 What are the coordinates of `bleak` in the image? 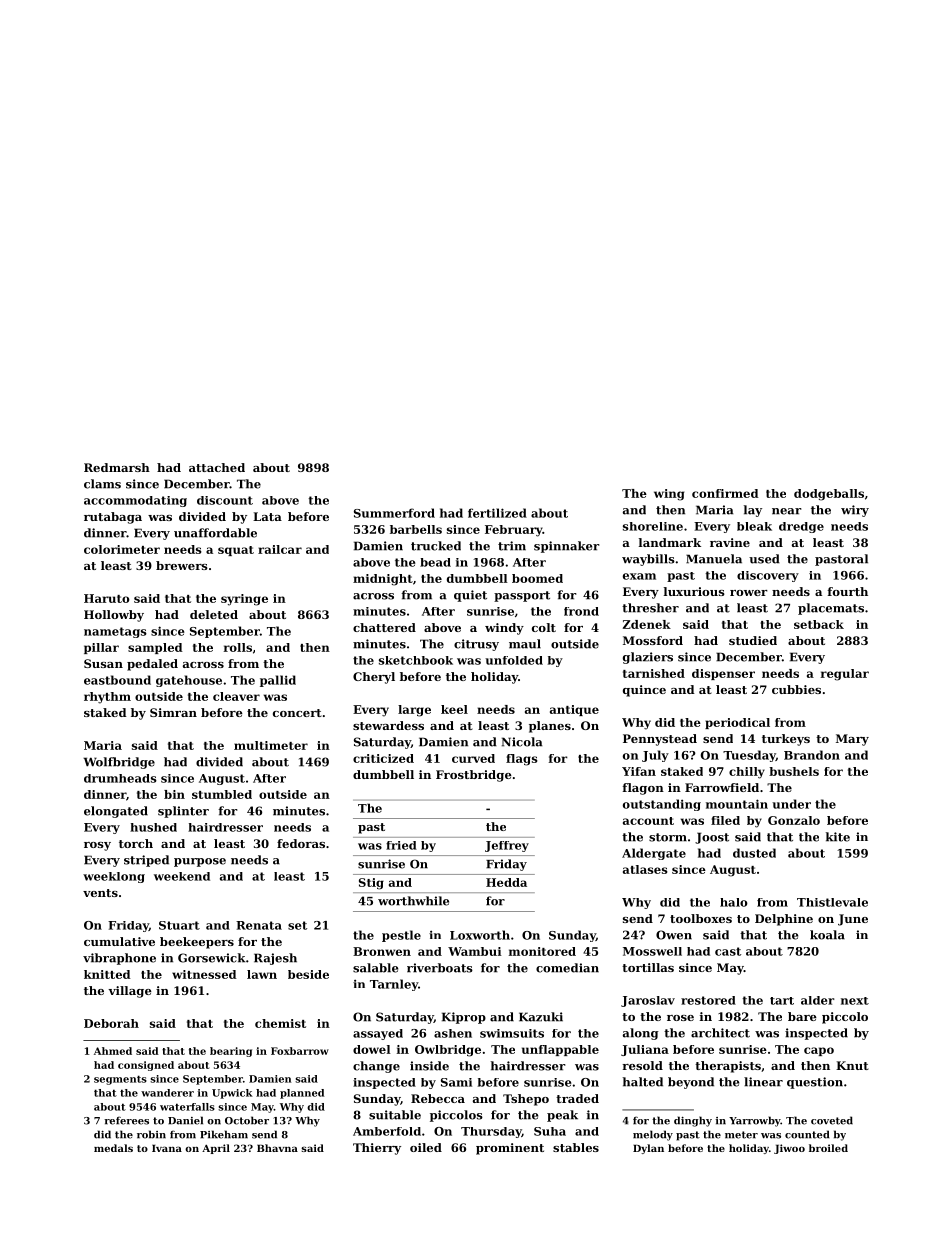 It's located at (754, 526).
